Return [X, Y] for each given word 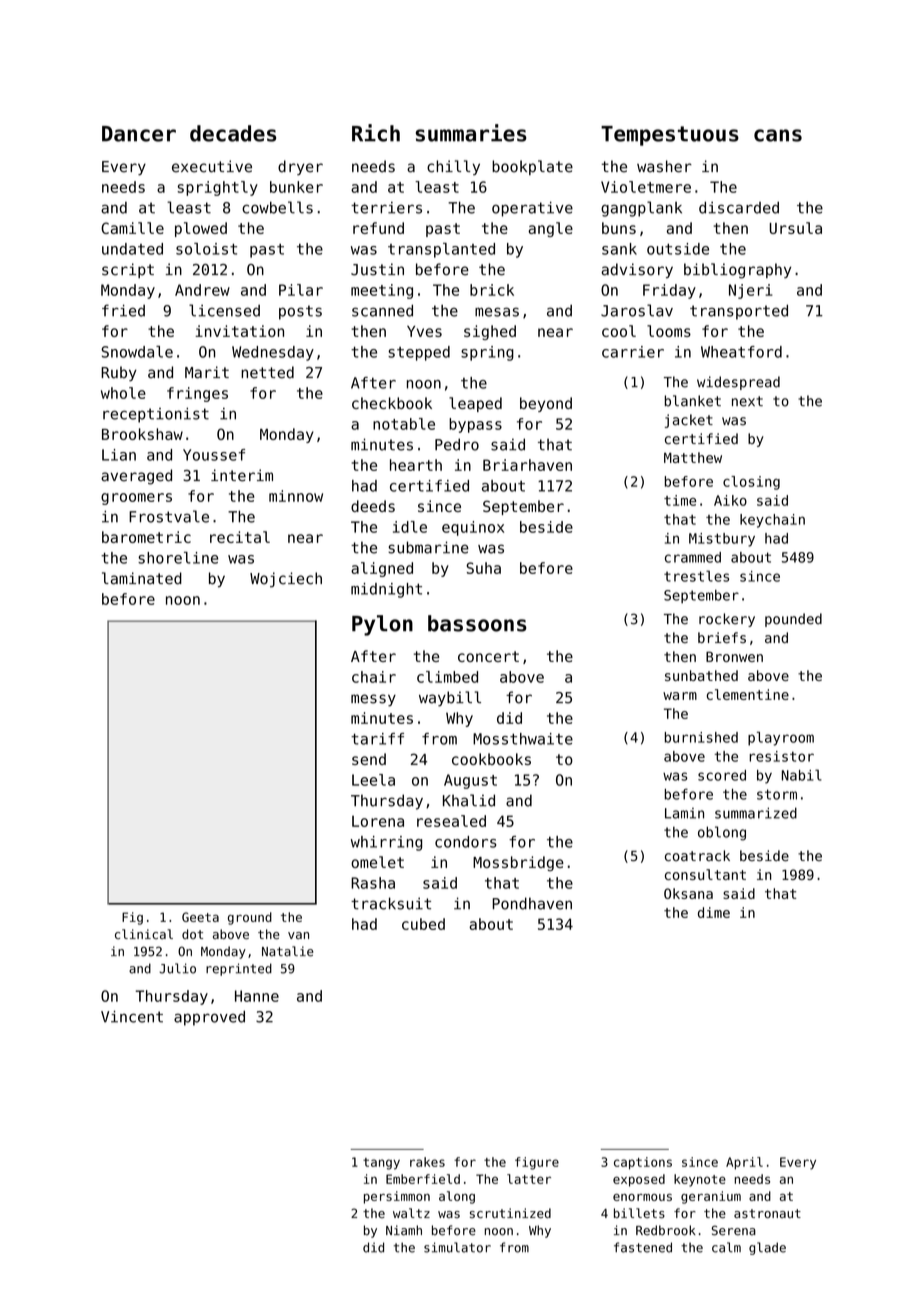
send [369, 759]
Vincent [132, 1017]
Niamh [404, 1230]
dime [714, 912]
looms [669, 331]
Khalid [469, 800]
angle [550, 229]
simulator [457, 1247]
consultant [705, 874]
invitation [239, 331]
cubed [423, 924]
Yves [424, 331]
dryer [300, 167]
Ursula [796, 228]
